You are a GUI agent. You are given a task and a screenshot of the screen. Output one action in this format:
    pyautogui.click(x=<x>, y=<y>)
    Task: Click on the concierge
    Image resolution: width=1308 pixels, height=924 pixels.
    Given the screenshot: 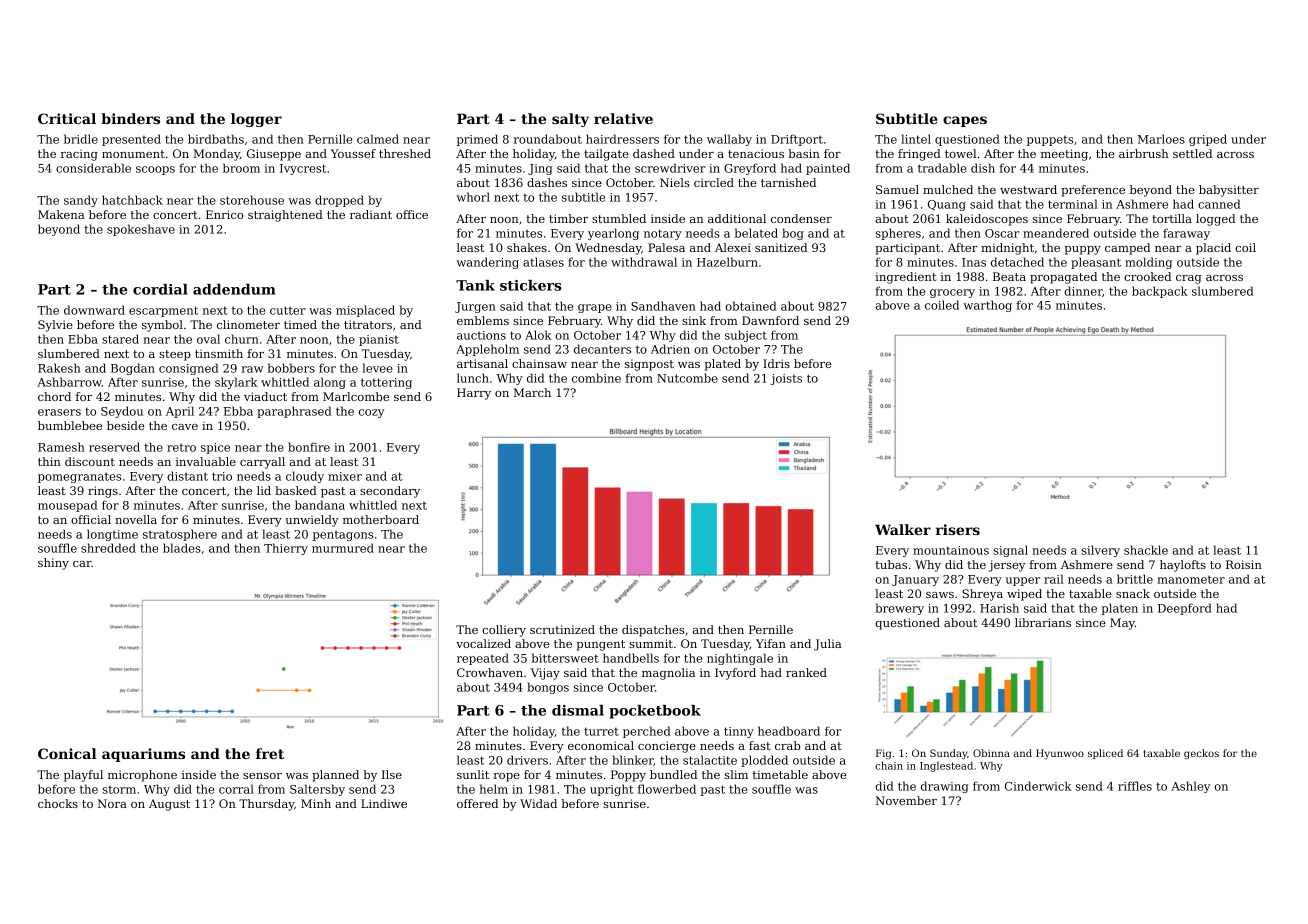 What is the action you would take?
    pyautogui.click(x=667, y=747)
